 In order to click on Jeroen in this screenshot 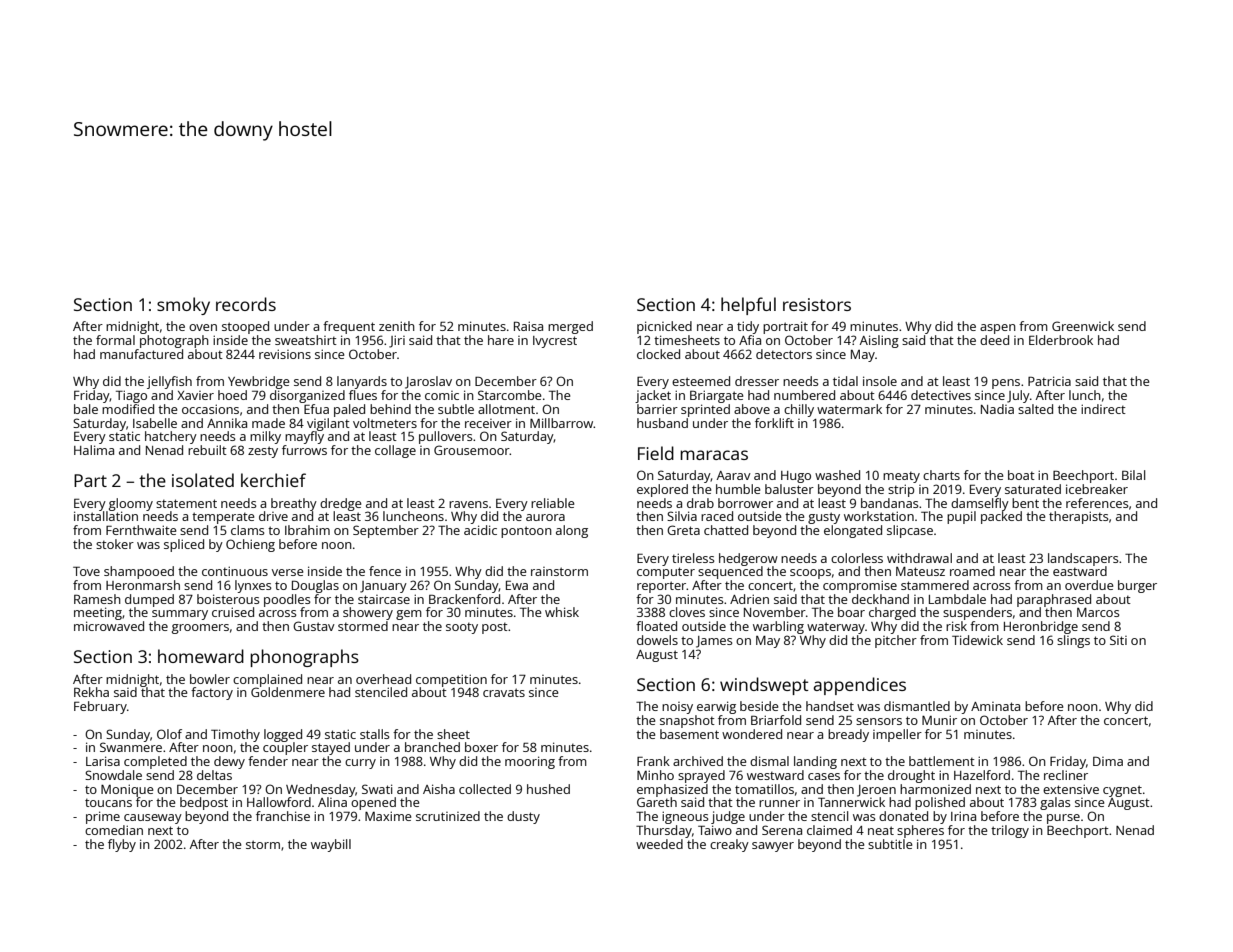, I will do `click(876, 791)`.
